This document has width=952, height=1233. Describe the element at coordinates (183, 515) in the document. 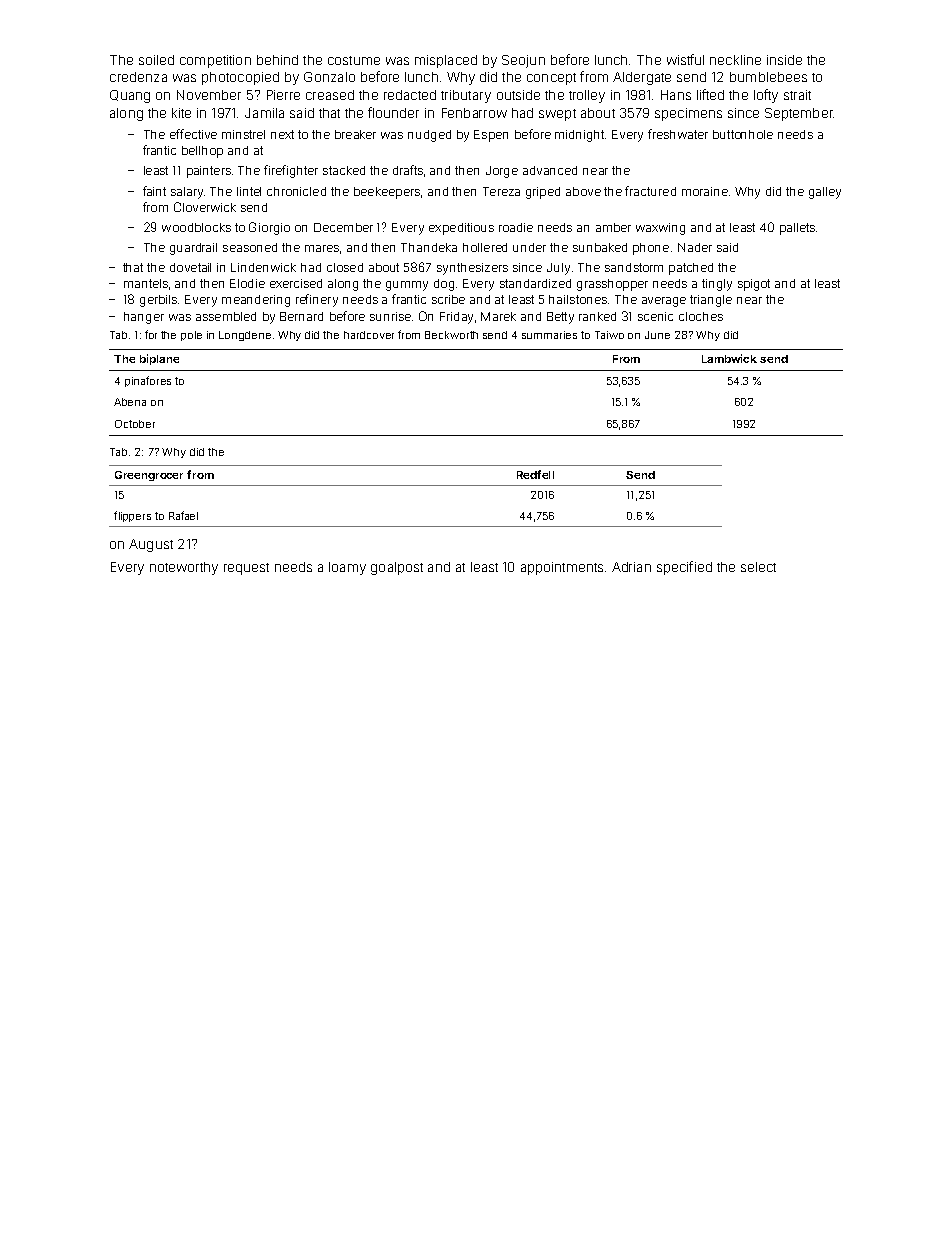

I see `Rafael` at that location.
